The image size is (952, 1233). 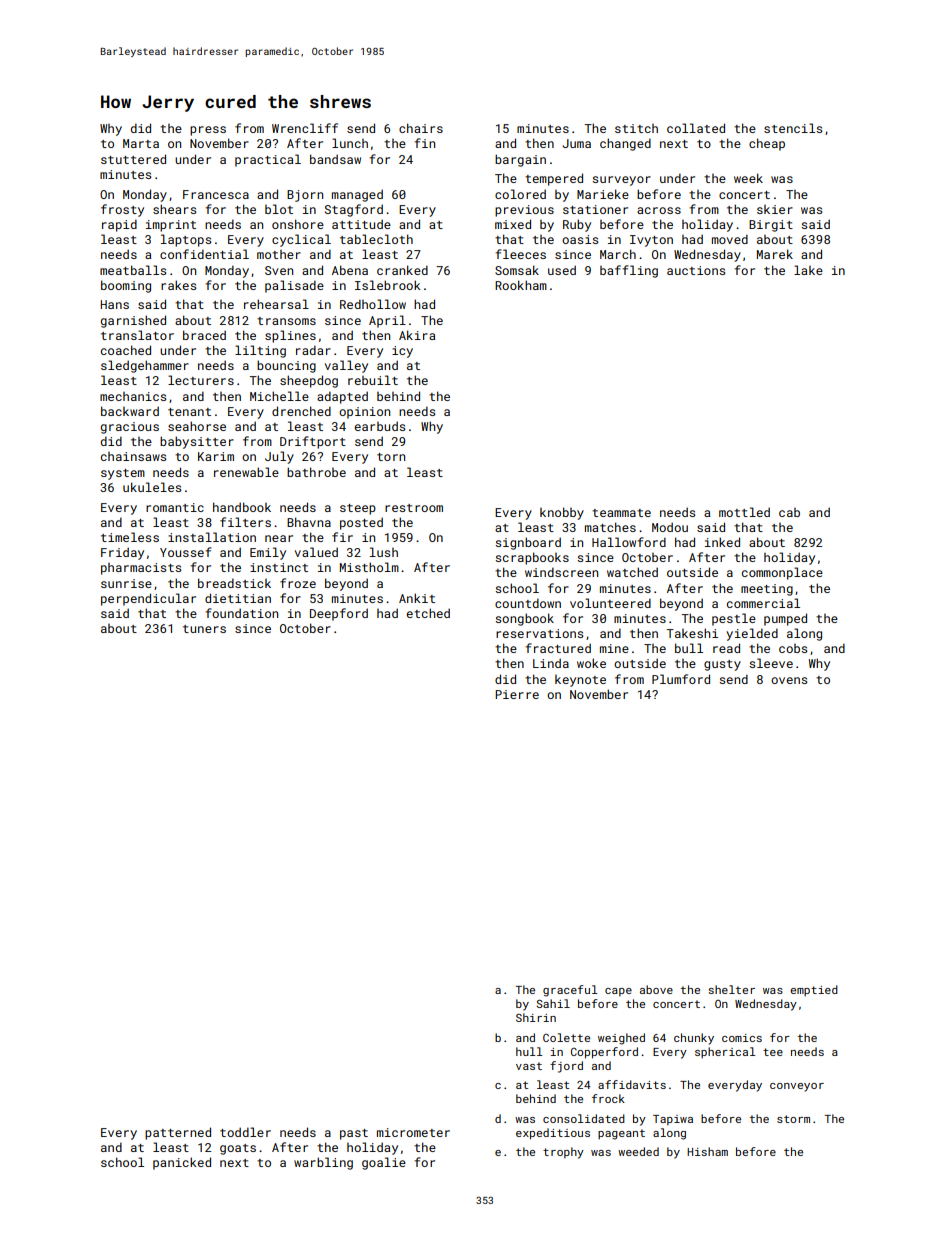 What do you see at coordinates (339, 614) in the page?
I see `Deepford` at bounding box center [339, 614].
